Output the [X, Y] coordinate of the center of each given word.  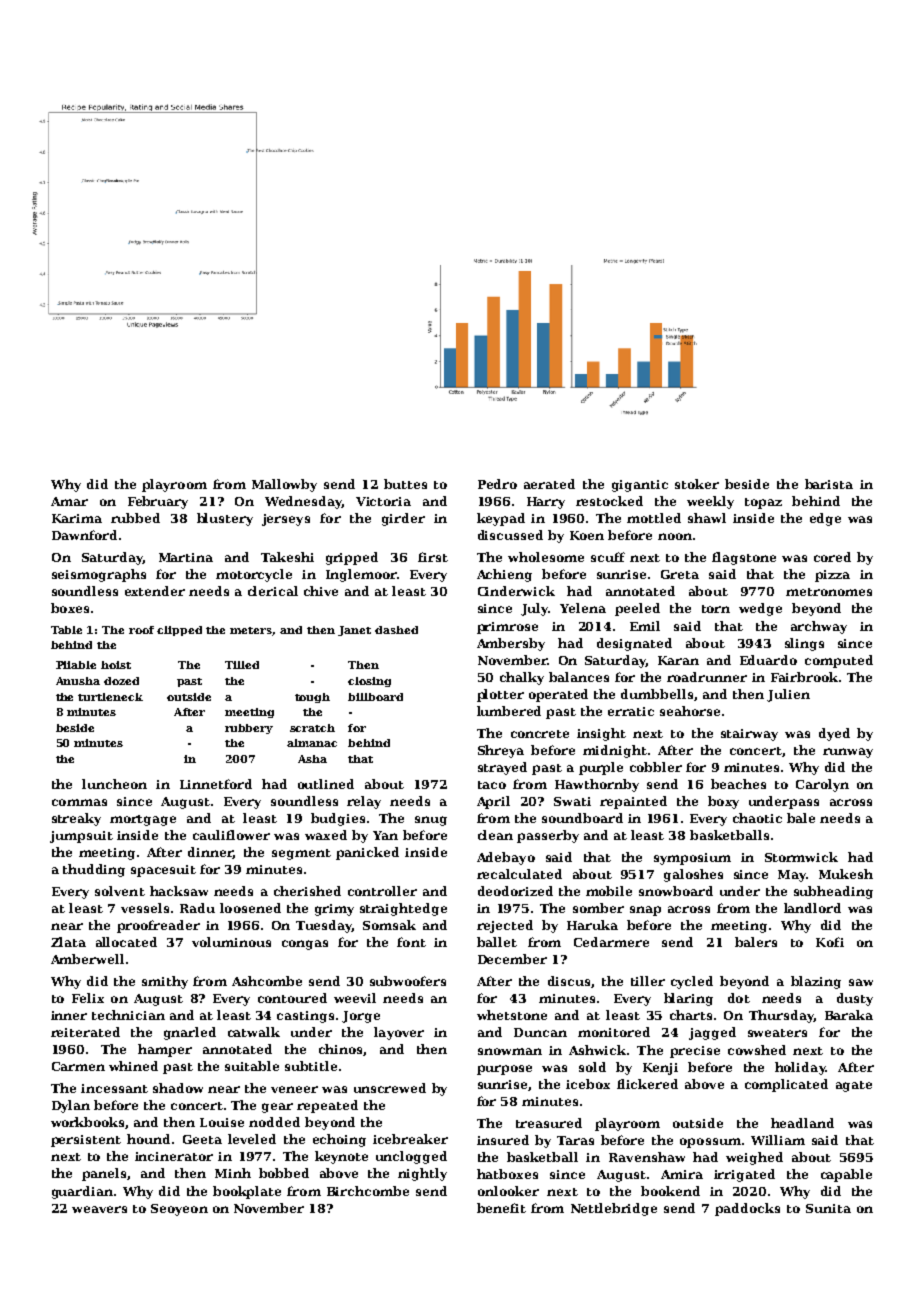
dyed [834, 734]
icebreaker [410, 1139]
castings [305, 1017]
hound [148, 1139]
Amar [69, 501]
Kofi [830, 942]
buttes [405, 484]
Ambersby [511, 644]
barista [829, 484]
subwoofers [408, 981]
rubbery [249, 729]
